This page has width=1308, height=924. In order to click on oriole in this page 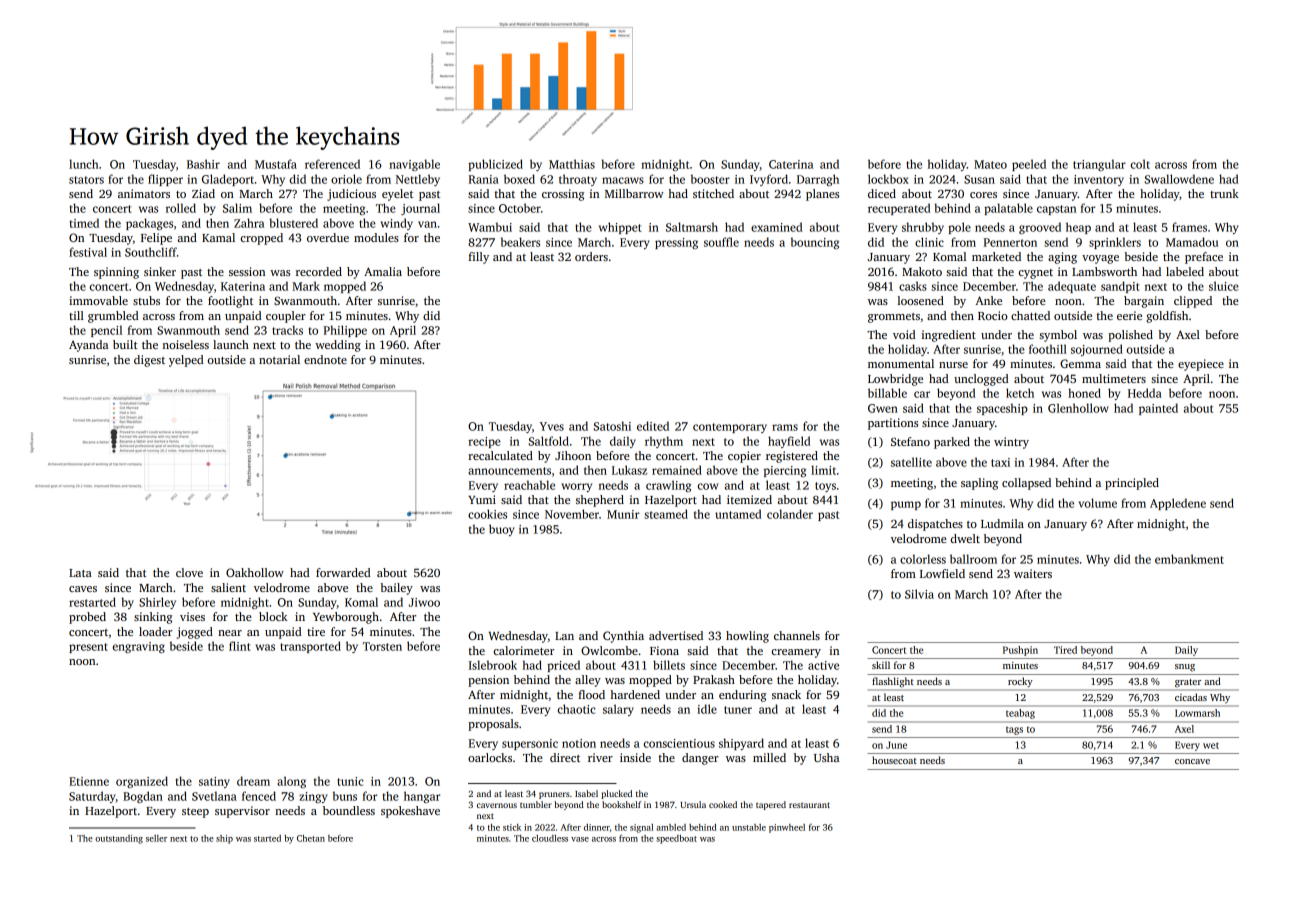, I will do `click(346, 179)`.
